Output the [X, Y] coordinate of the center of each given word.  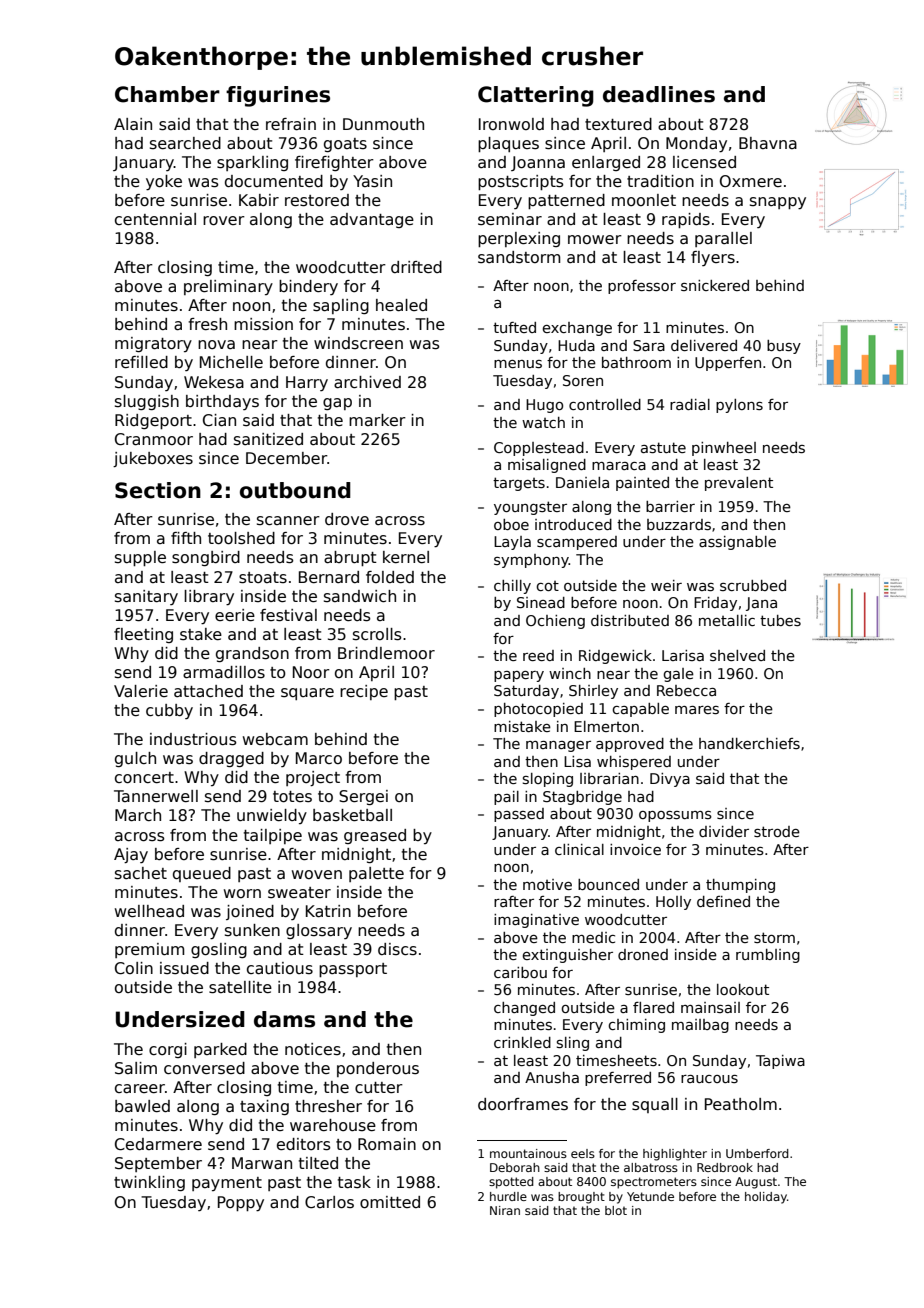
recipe [364, 692]
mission [263, 324]
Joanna [538, 163]
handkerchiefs [749, 743]
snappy [778, 203]
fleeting [143, 635]
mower [595, 239]
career [140, 1089]
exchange [577, 329]
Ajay [131, 855]
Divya [670, 780]
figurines [278, 96]
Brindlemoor [386, 653]
